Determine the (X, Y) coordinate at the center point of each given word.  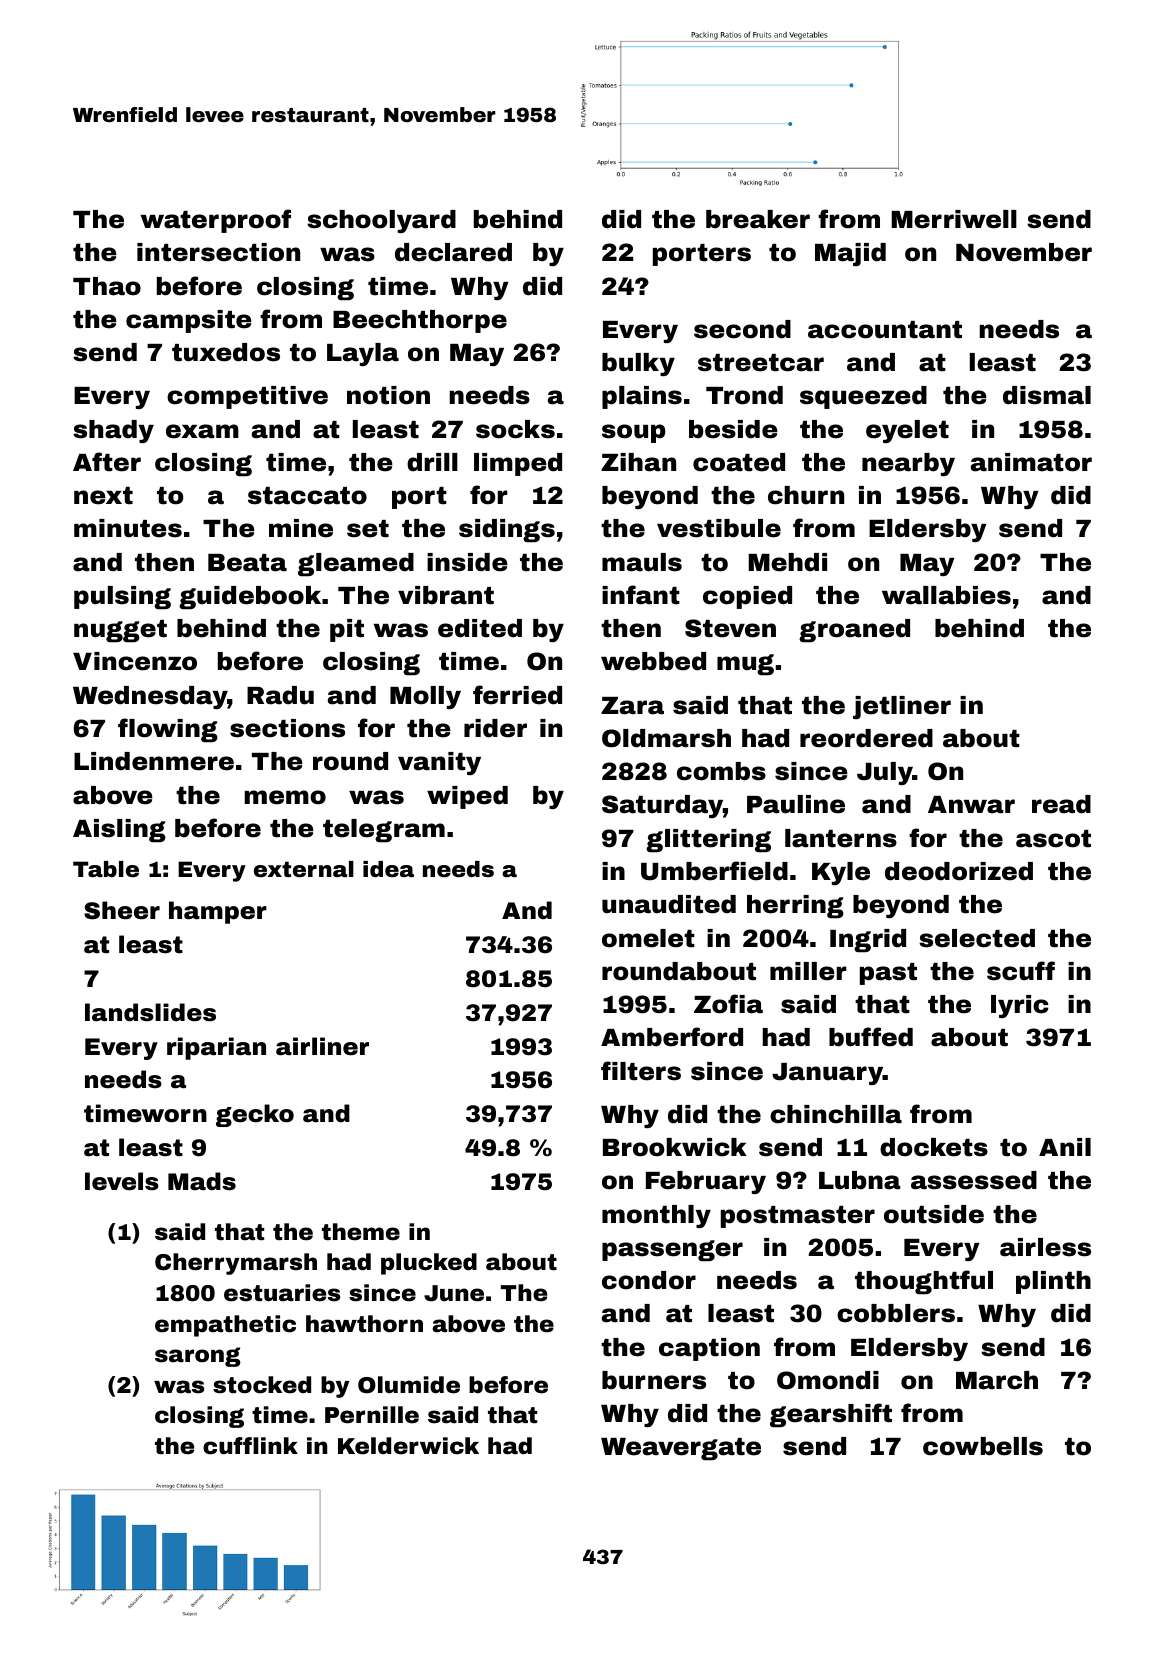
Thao (107, 286)
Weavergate (681, 1449)
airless (1045, 1247)
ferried (517, 695)
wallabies (946, 595)
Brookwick (675, 1147)
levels (122, 1181)
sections (287, 728)
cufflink (250, 1446)
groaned (854, 631)
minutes (128, 528)
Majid (850, 254)
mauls (642, 562)
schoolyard (381, 221)
